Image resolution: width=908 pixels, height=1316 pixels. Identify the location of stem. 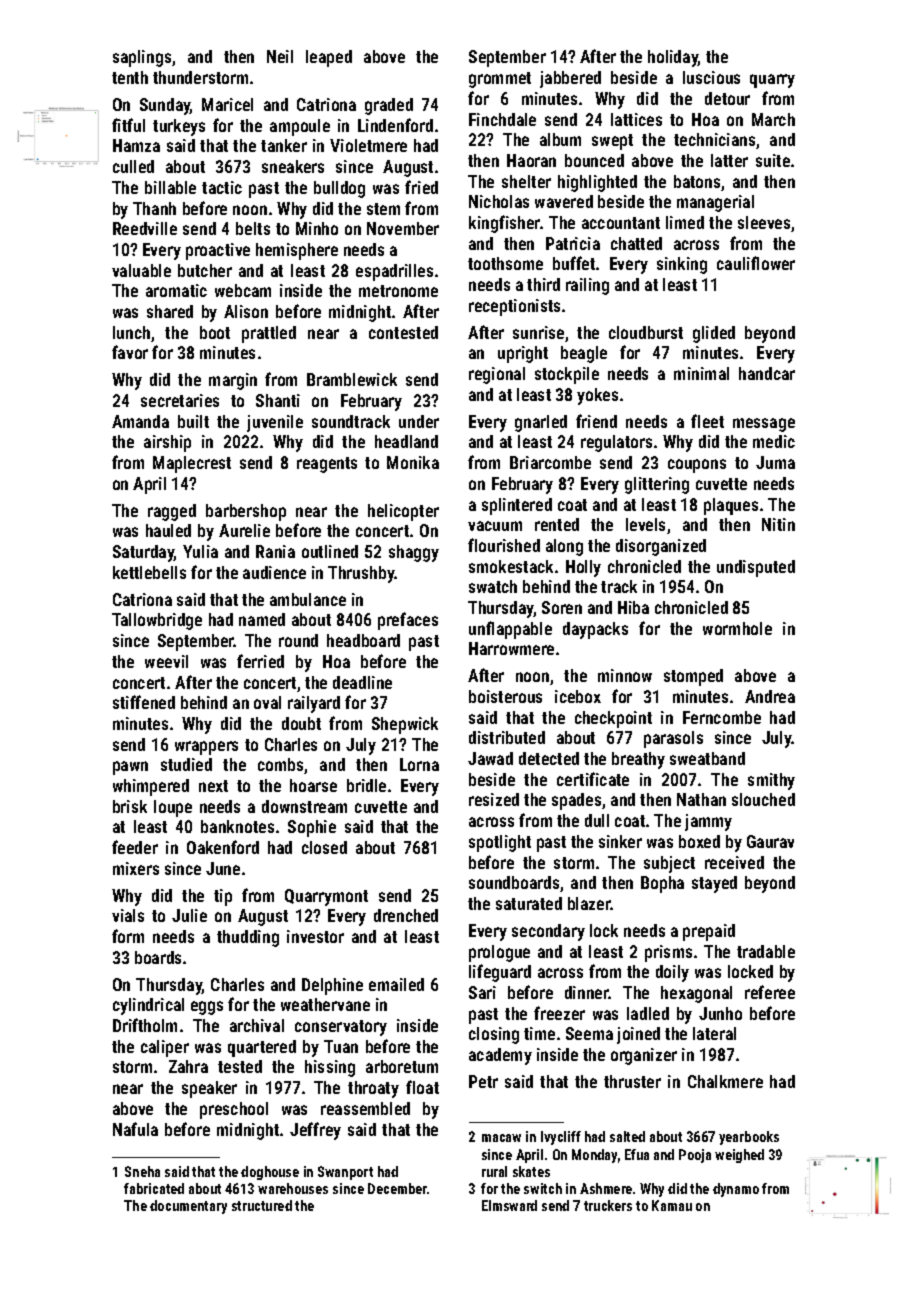
(383, 209).
